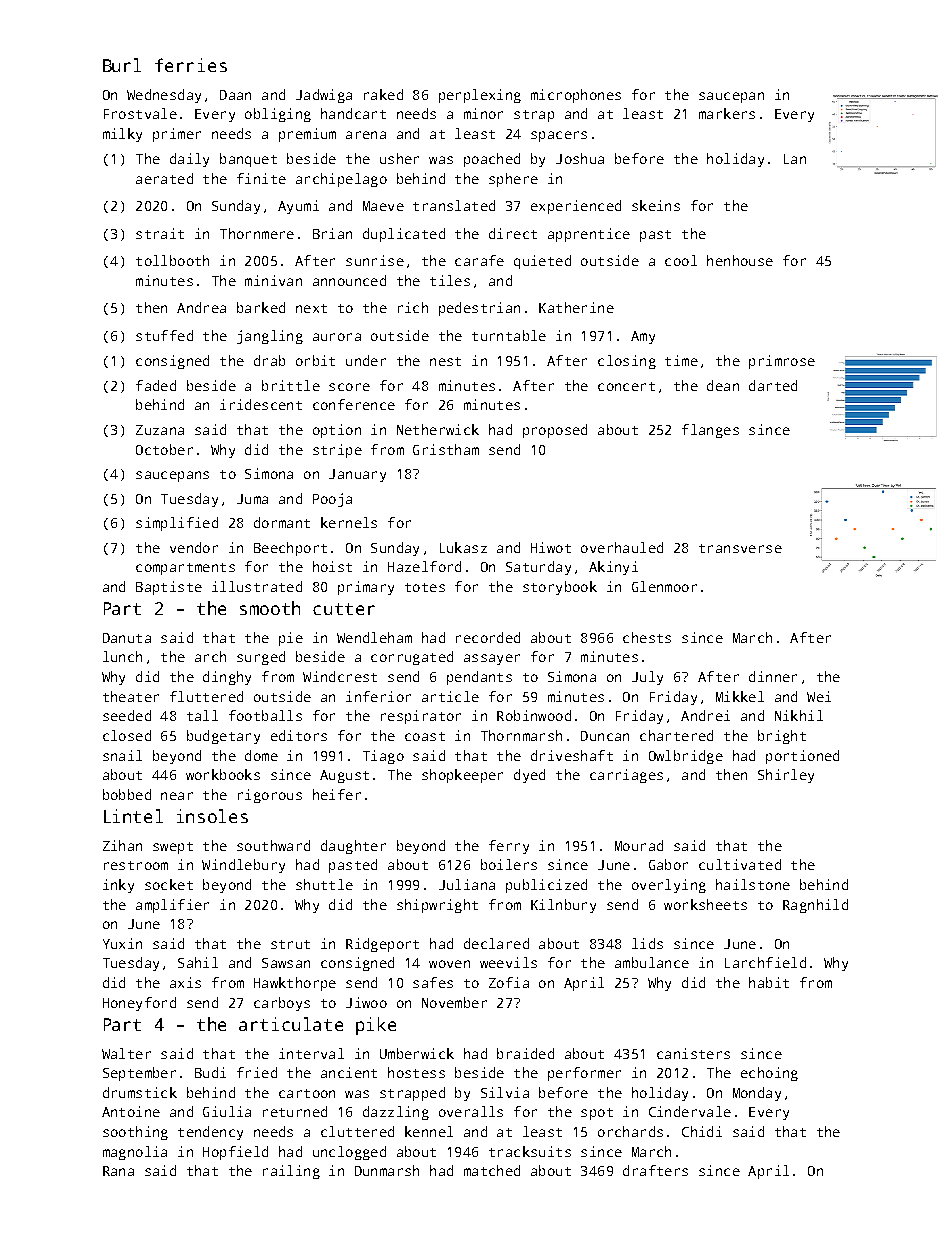  Describe the element at coordinates (492, 1170) in the screenshot. I see `matched` at that location.
